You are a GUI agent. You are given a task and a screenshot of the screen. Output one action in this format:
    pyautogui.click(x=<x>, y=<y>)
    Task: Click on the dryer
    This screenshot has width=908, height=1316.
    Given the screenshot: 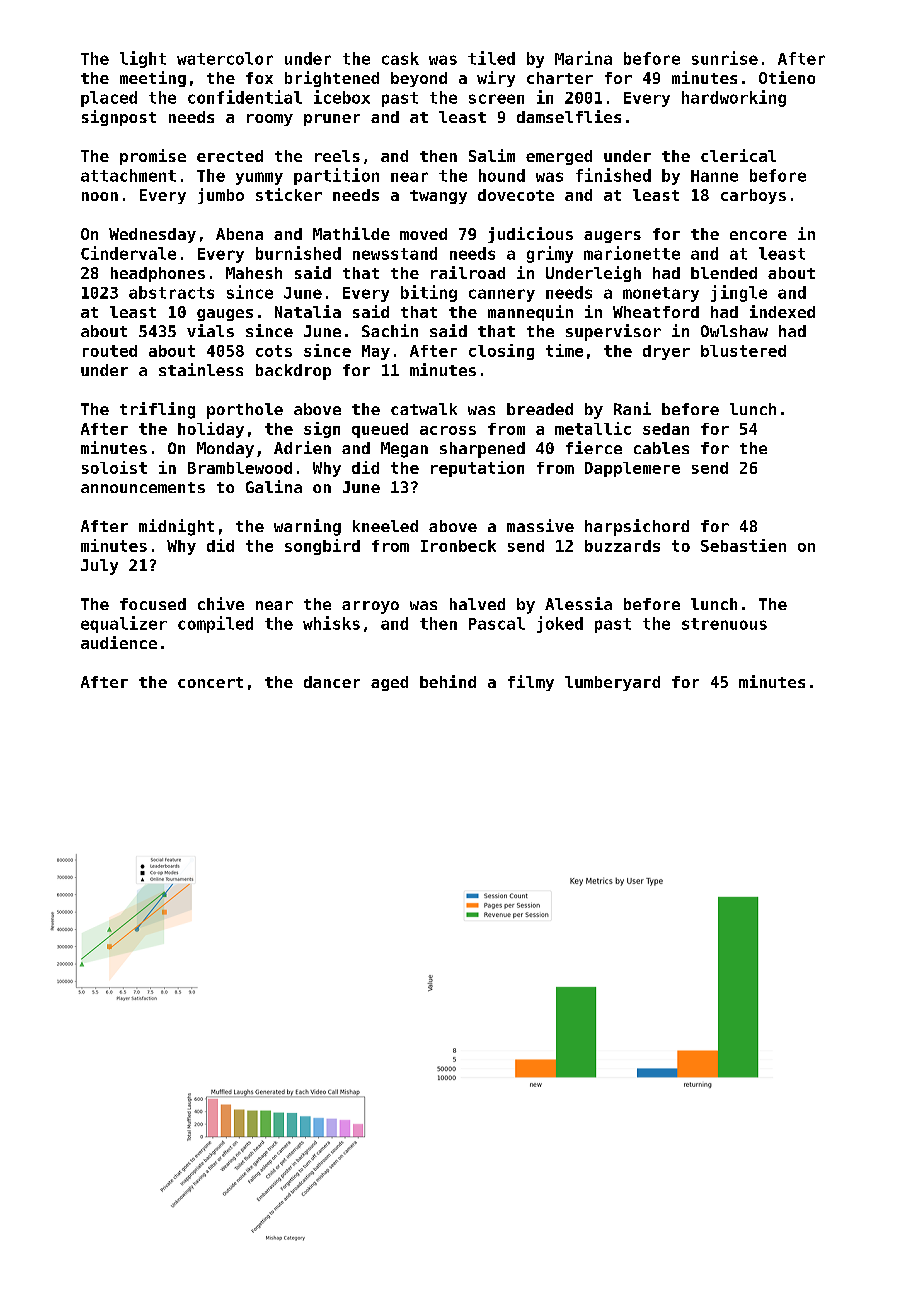 What is the action you would take?
    pyautogui.click(x=666, y=352)
